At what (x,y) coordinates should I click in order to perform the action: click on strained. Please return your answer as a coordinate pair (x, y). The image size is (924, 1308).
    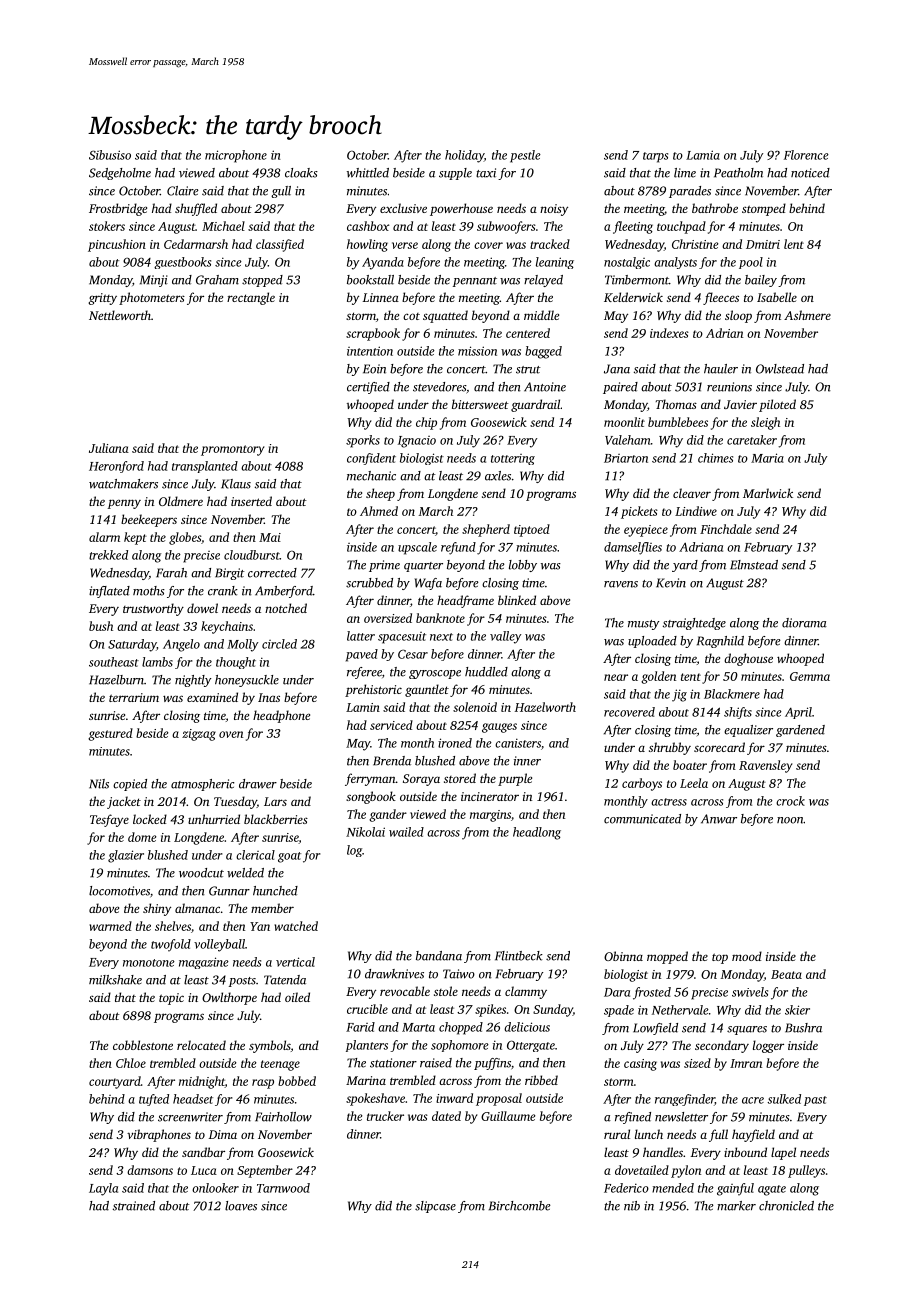
    Looking at the image, I should click on (134, 1206).
